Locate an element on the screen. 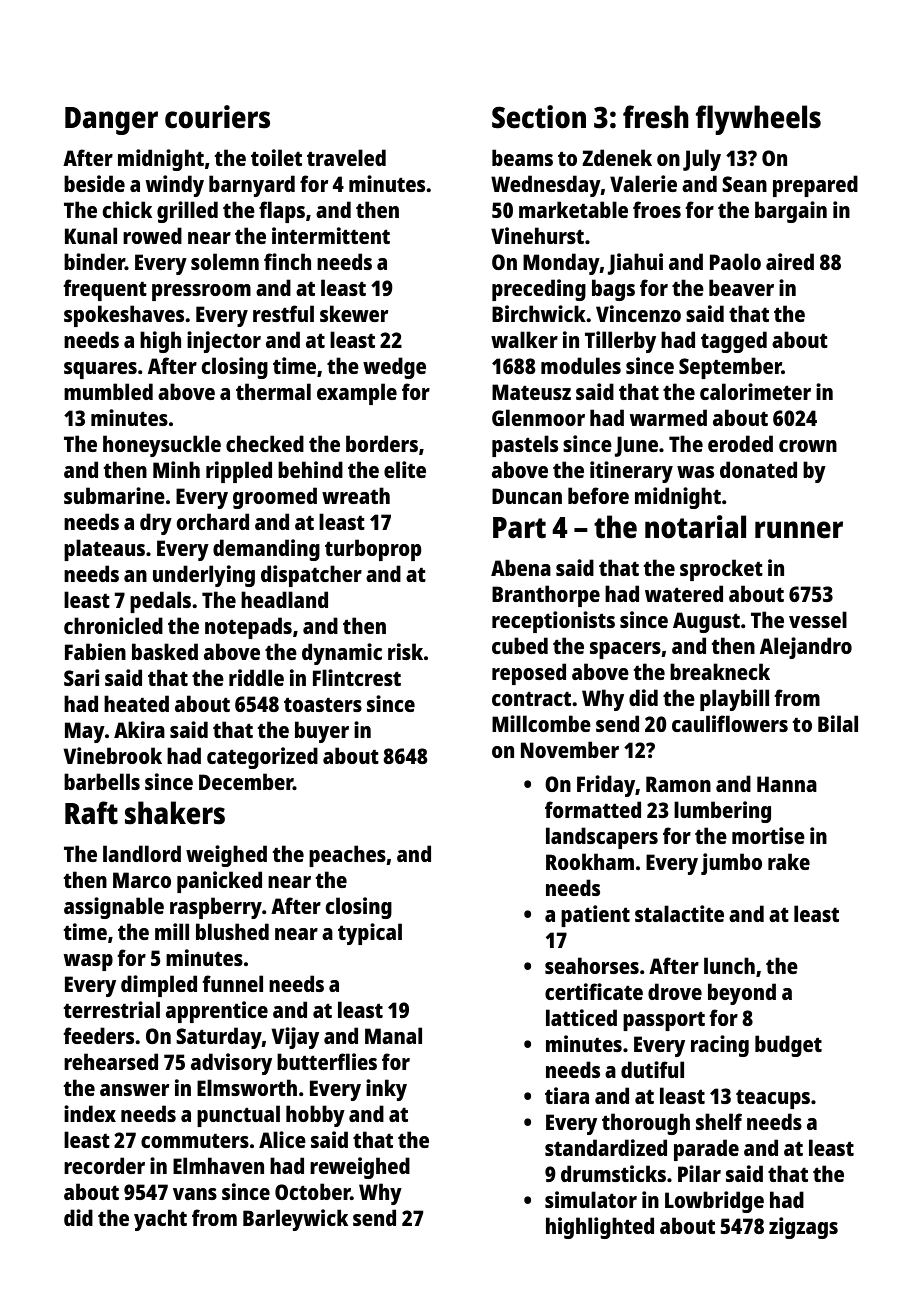 Image resolution: width=924 pixels, height=1311 pixels. yacht is located at coordinates (160, 1220).
